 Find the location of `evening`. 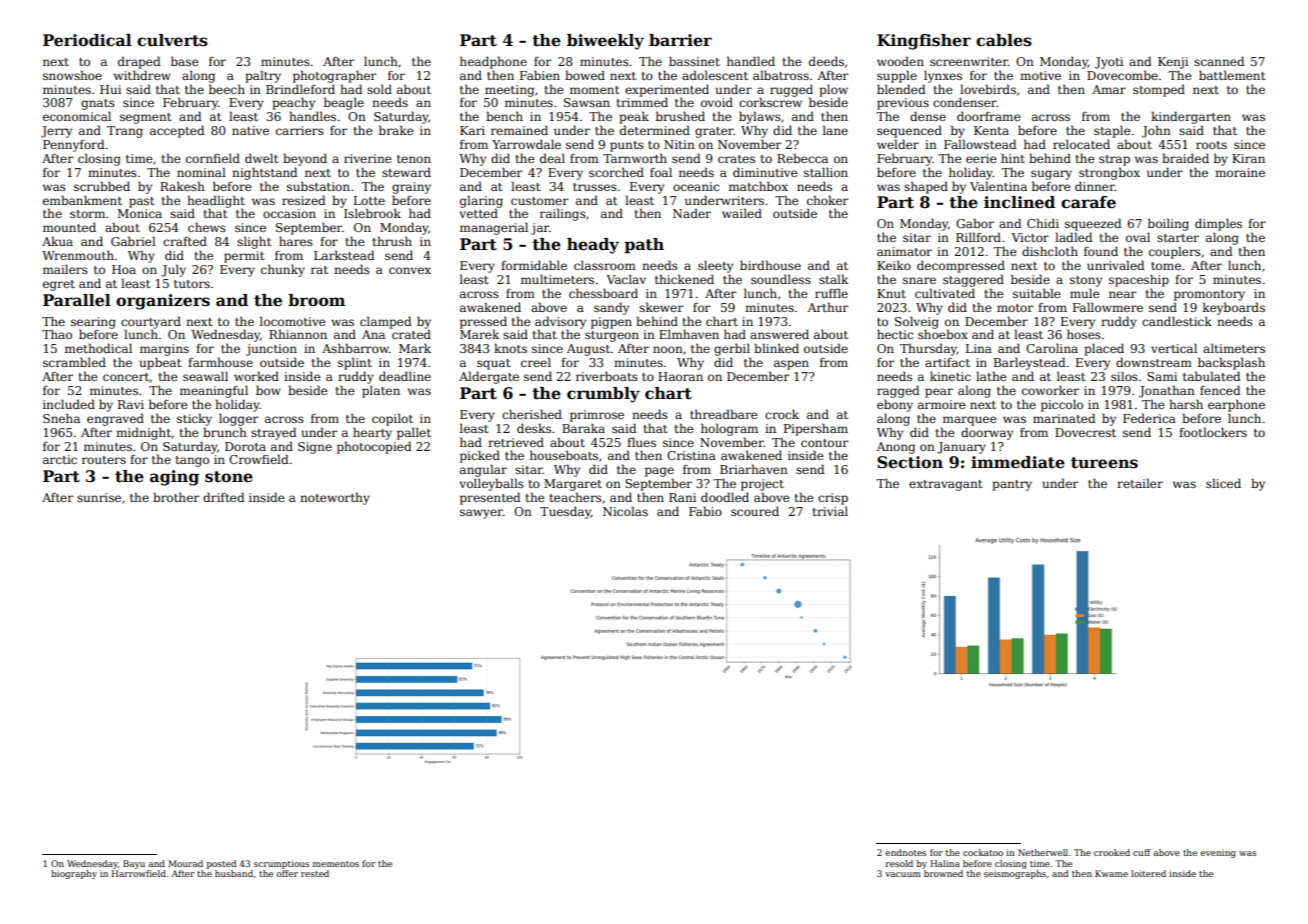

evening is located at coordinates (1218, 854).
